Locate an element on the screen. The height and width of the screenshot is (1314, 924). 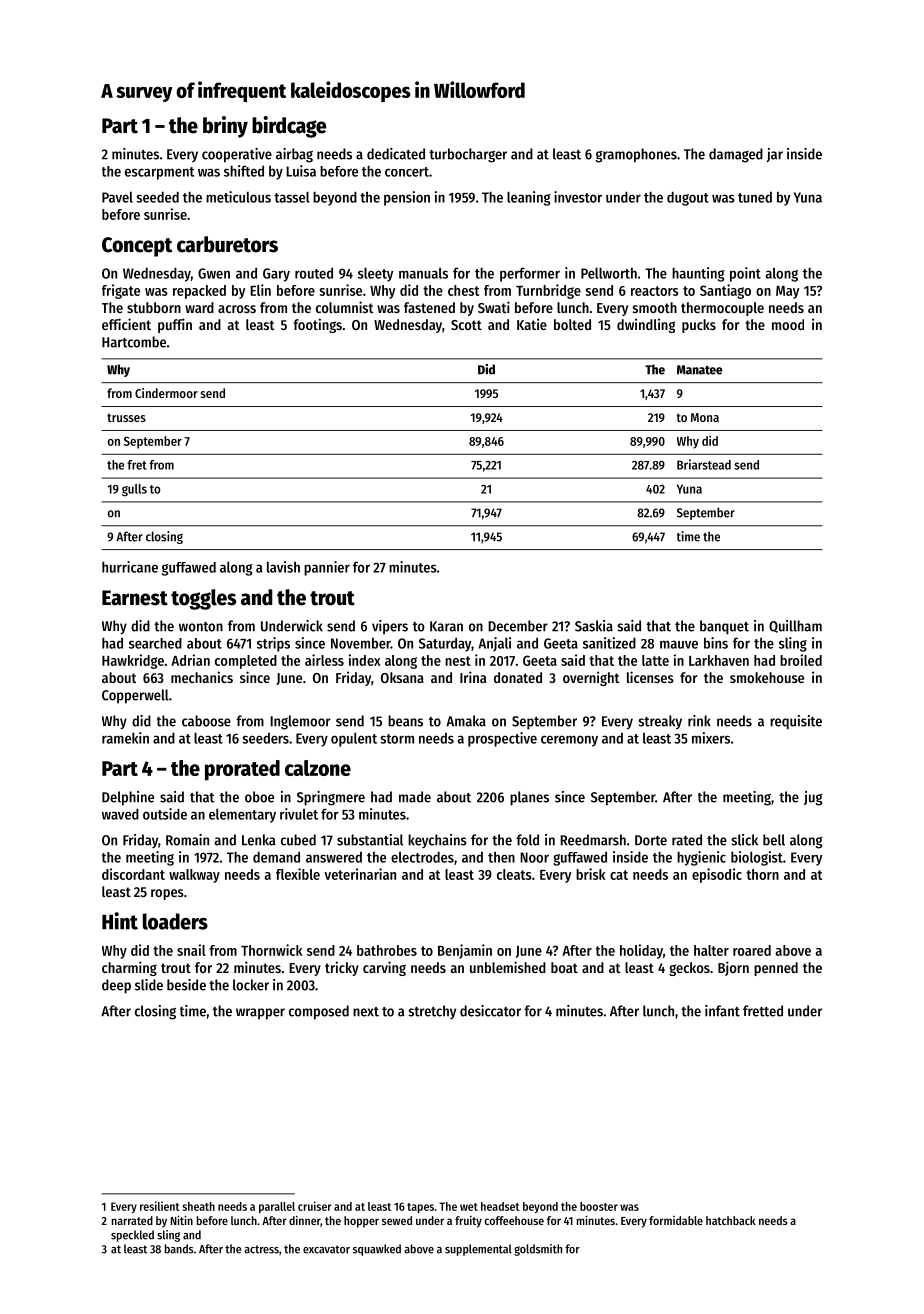
May is located at coordinates (787, 292).
